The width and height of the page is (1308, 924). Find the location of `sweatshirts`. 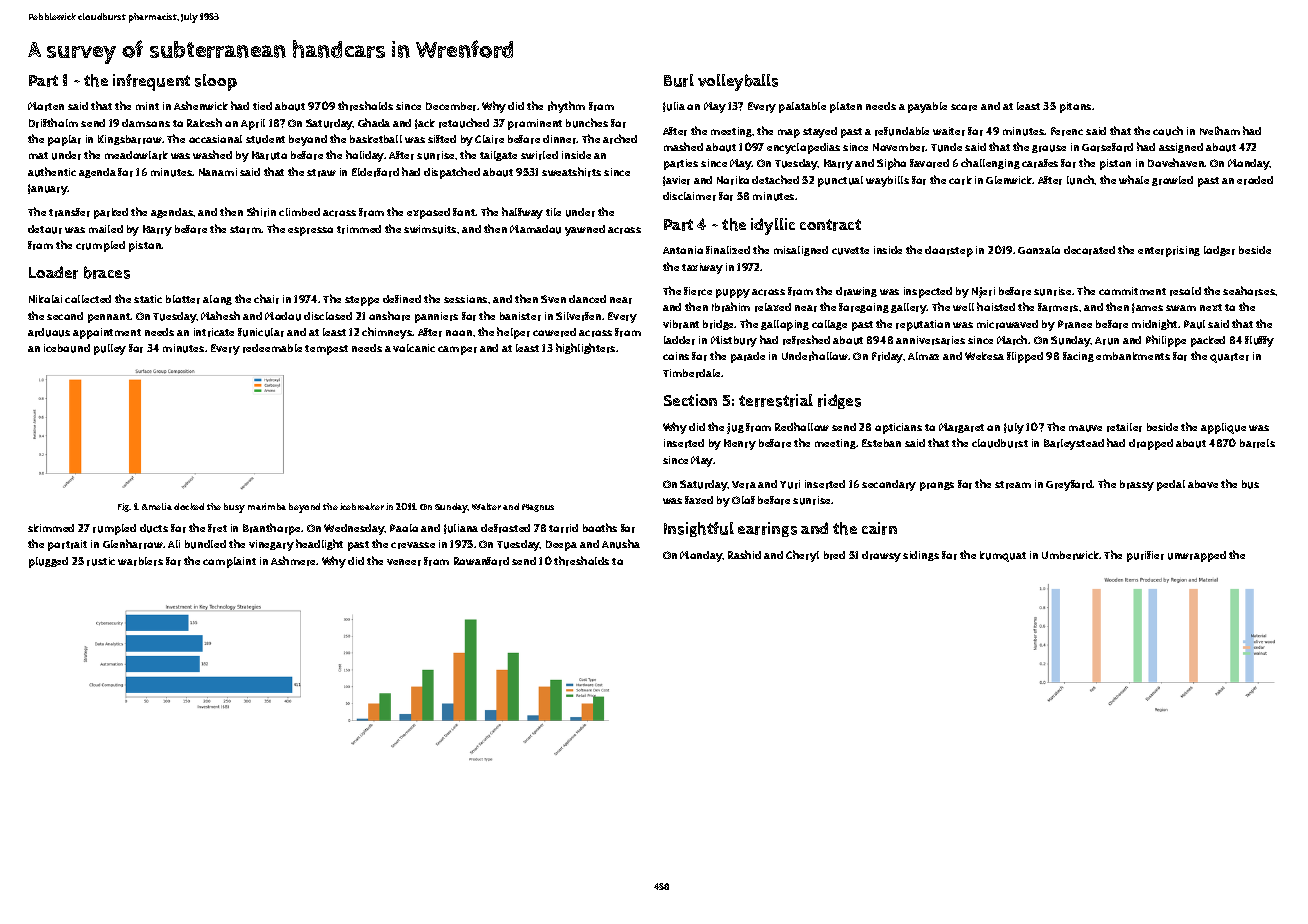

sweatshirts is located at coordinates (571, 172).
